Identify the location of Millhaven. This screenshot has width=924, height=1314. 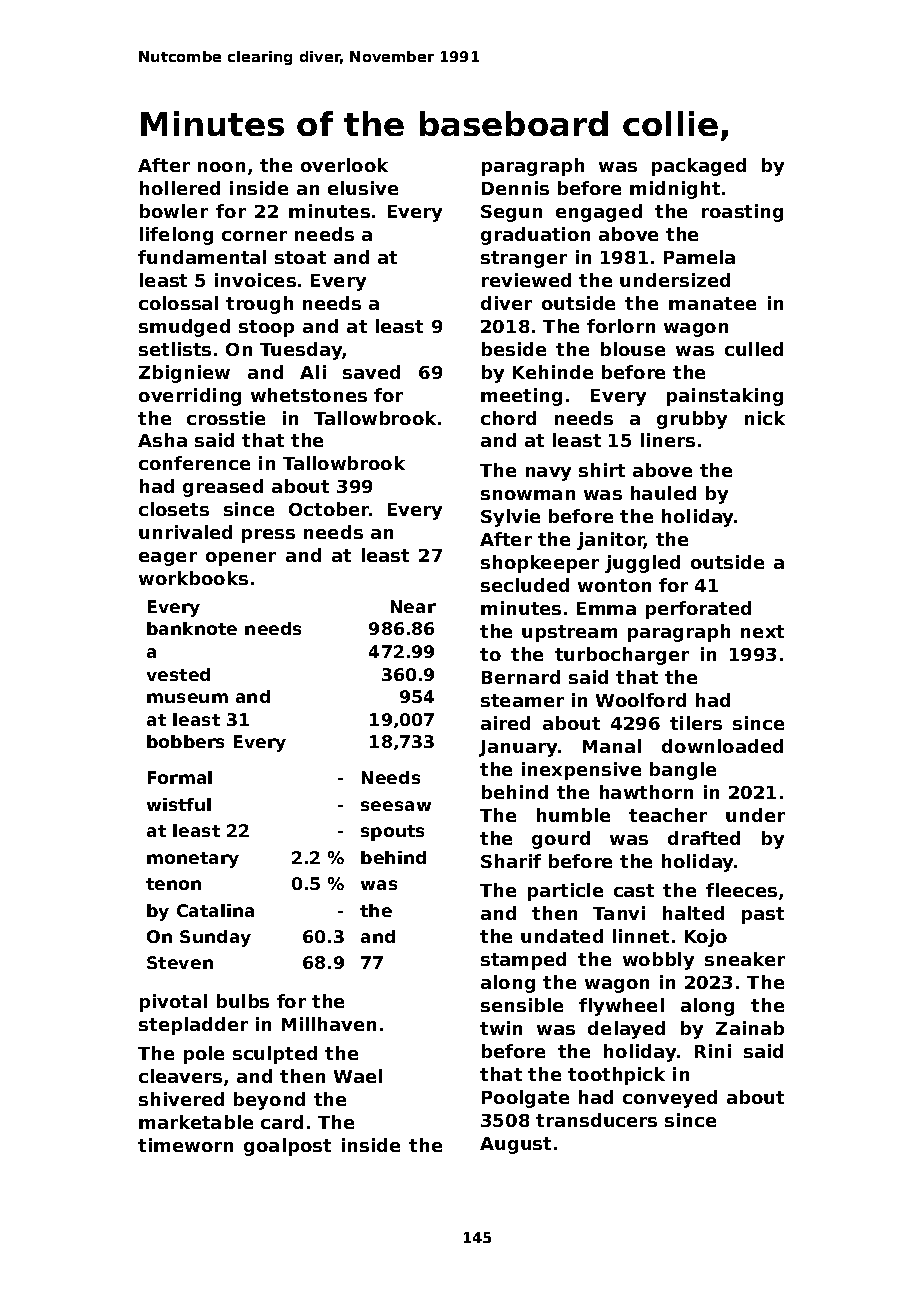
(329, 1024).
